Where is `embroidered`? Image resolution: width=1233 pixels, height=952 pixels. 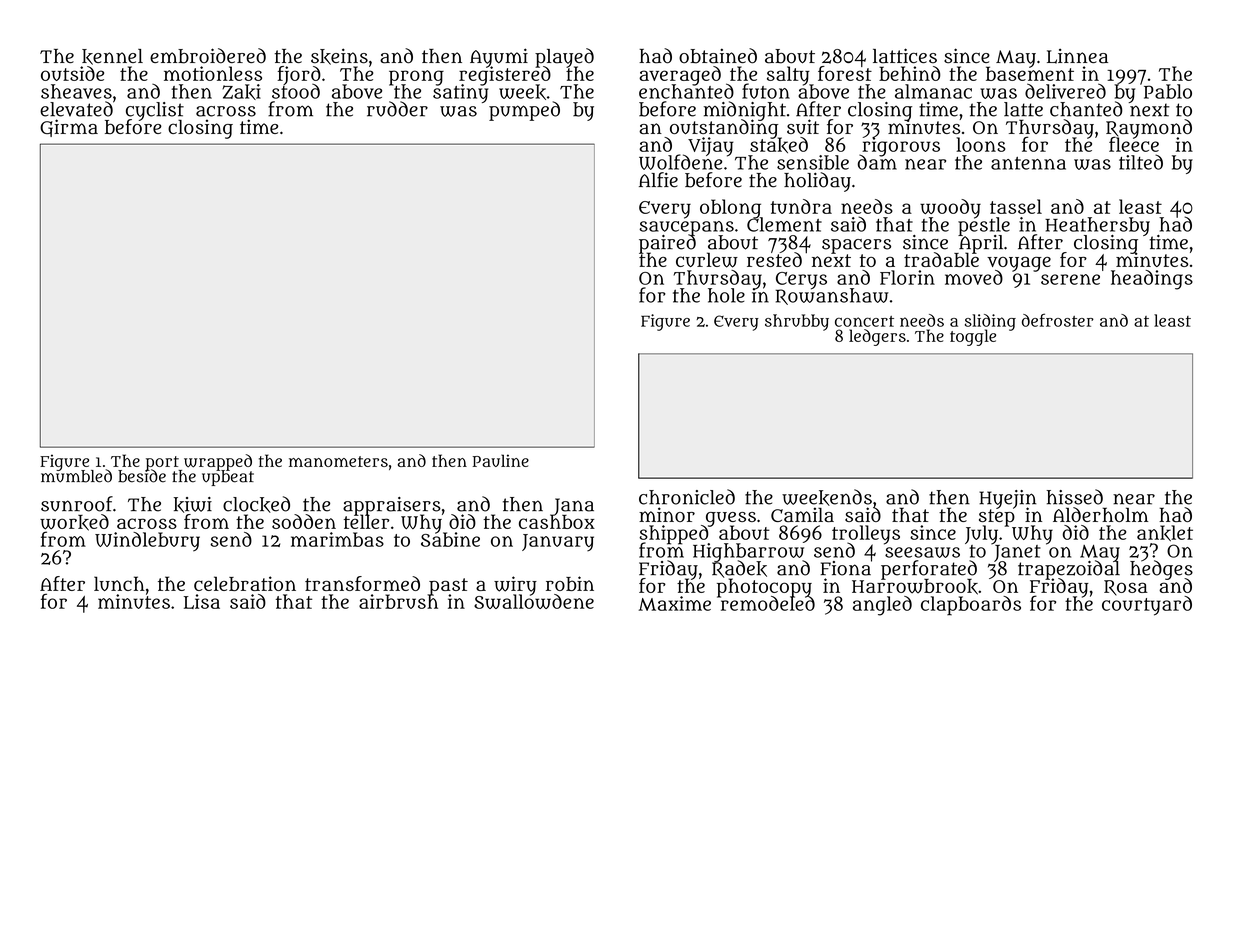 embroidered is located at coordinates (208, 56).
